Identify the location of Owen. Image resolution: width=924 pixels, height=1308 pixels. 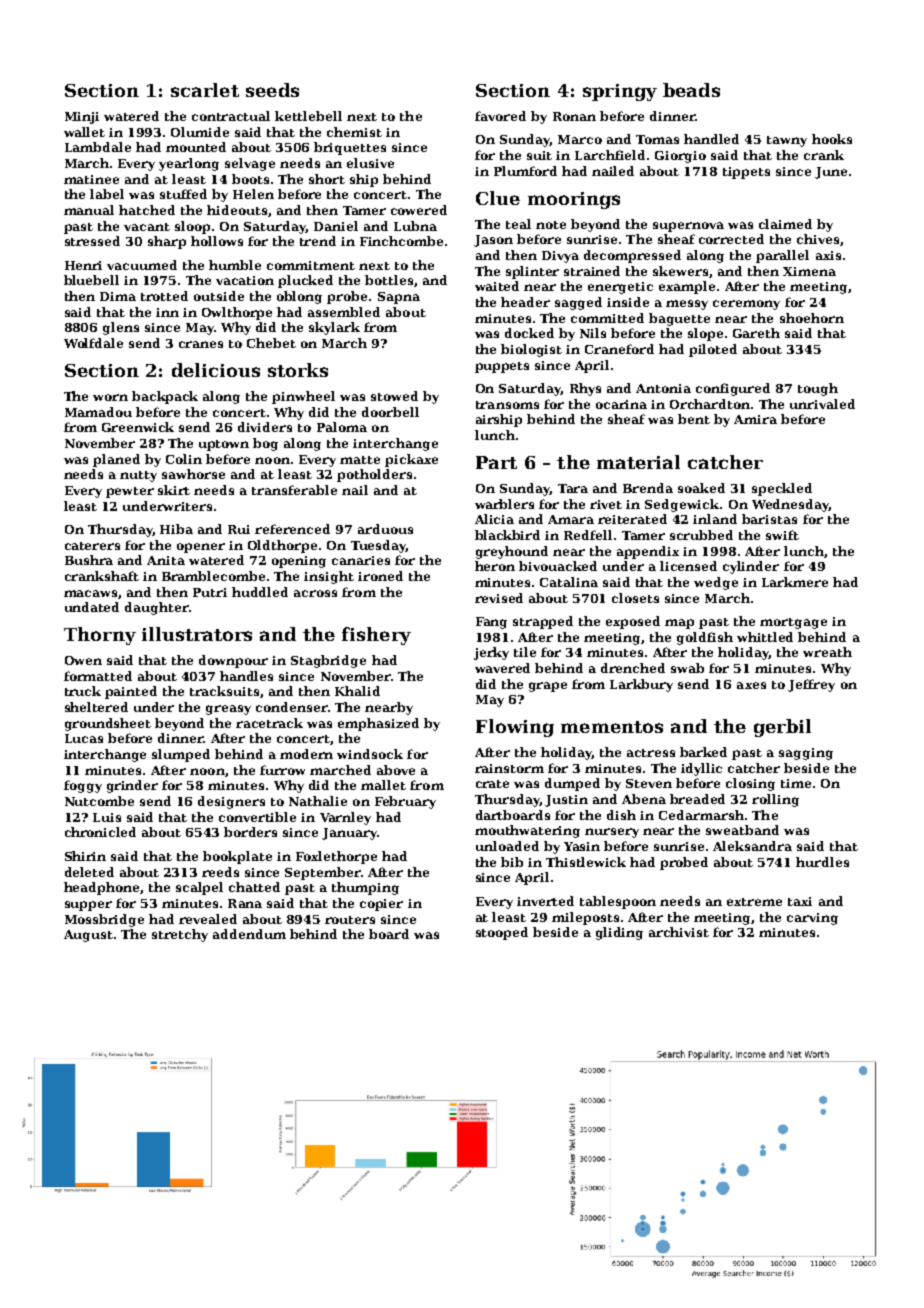
(83, 660).
